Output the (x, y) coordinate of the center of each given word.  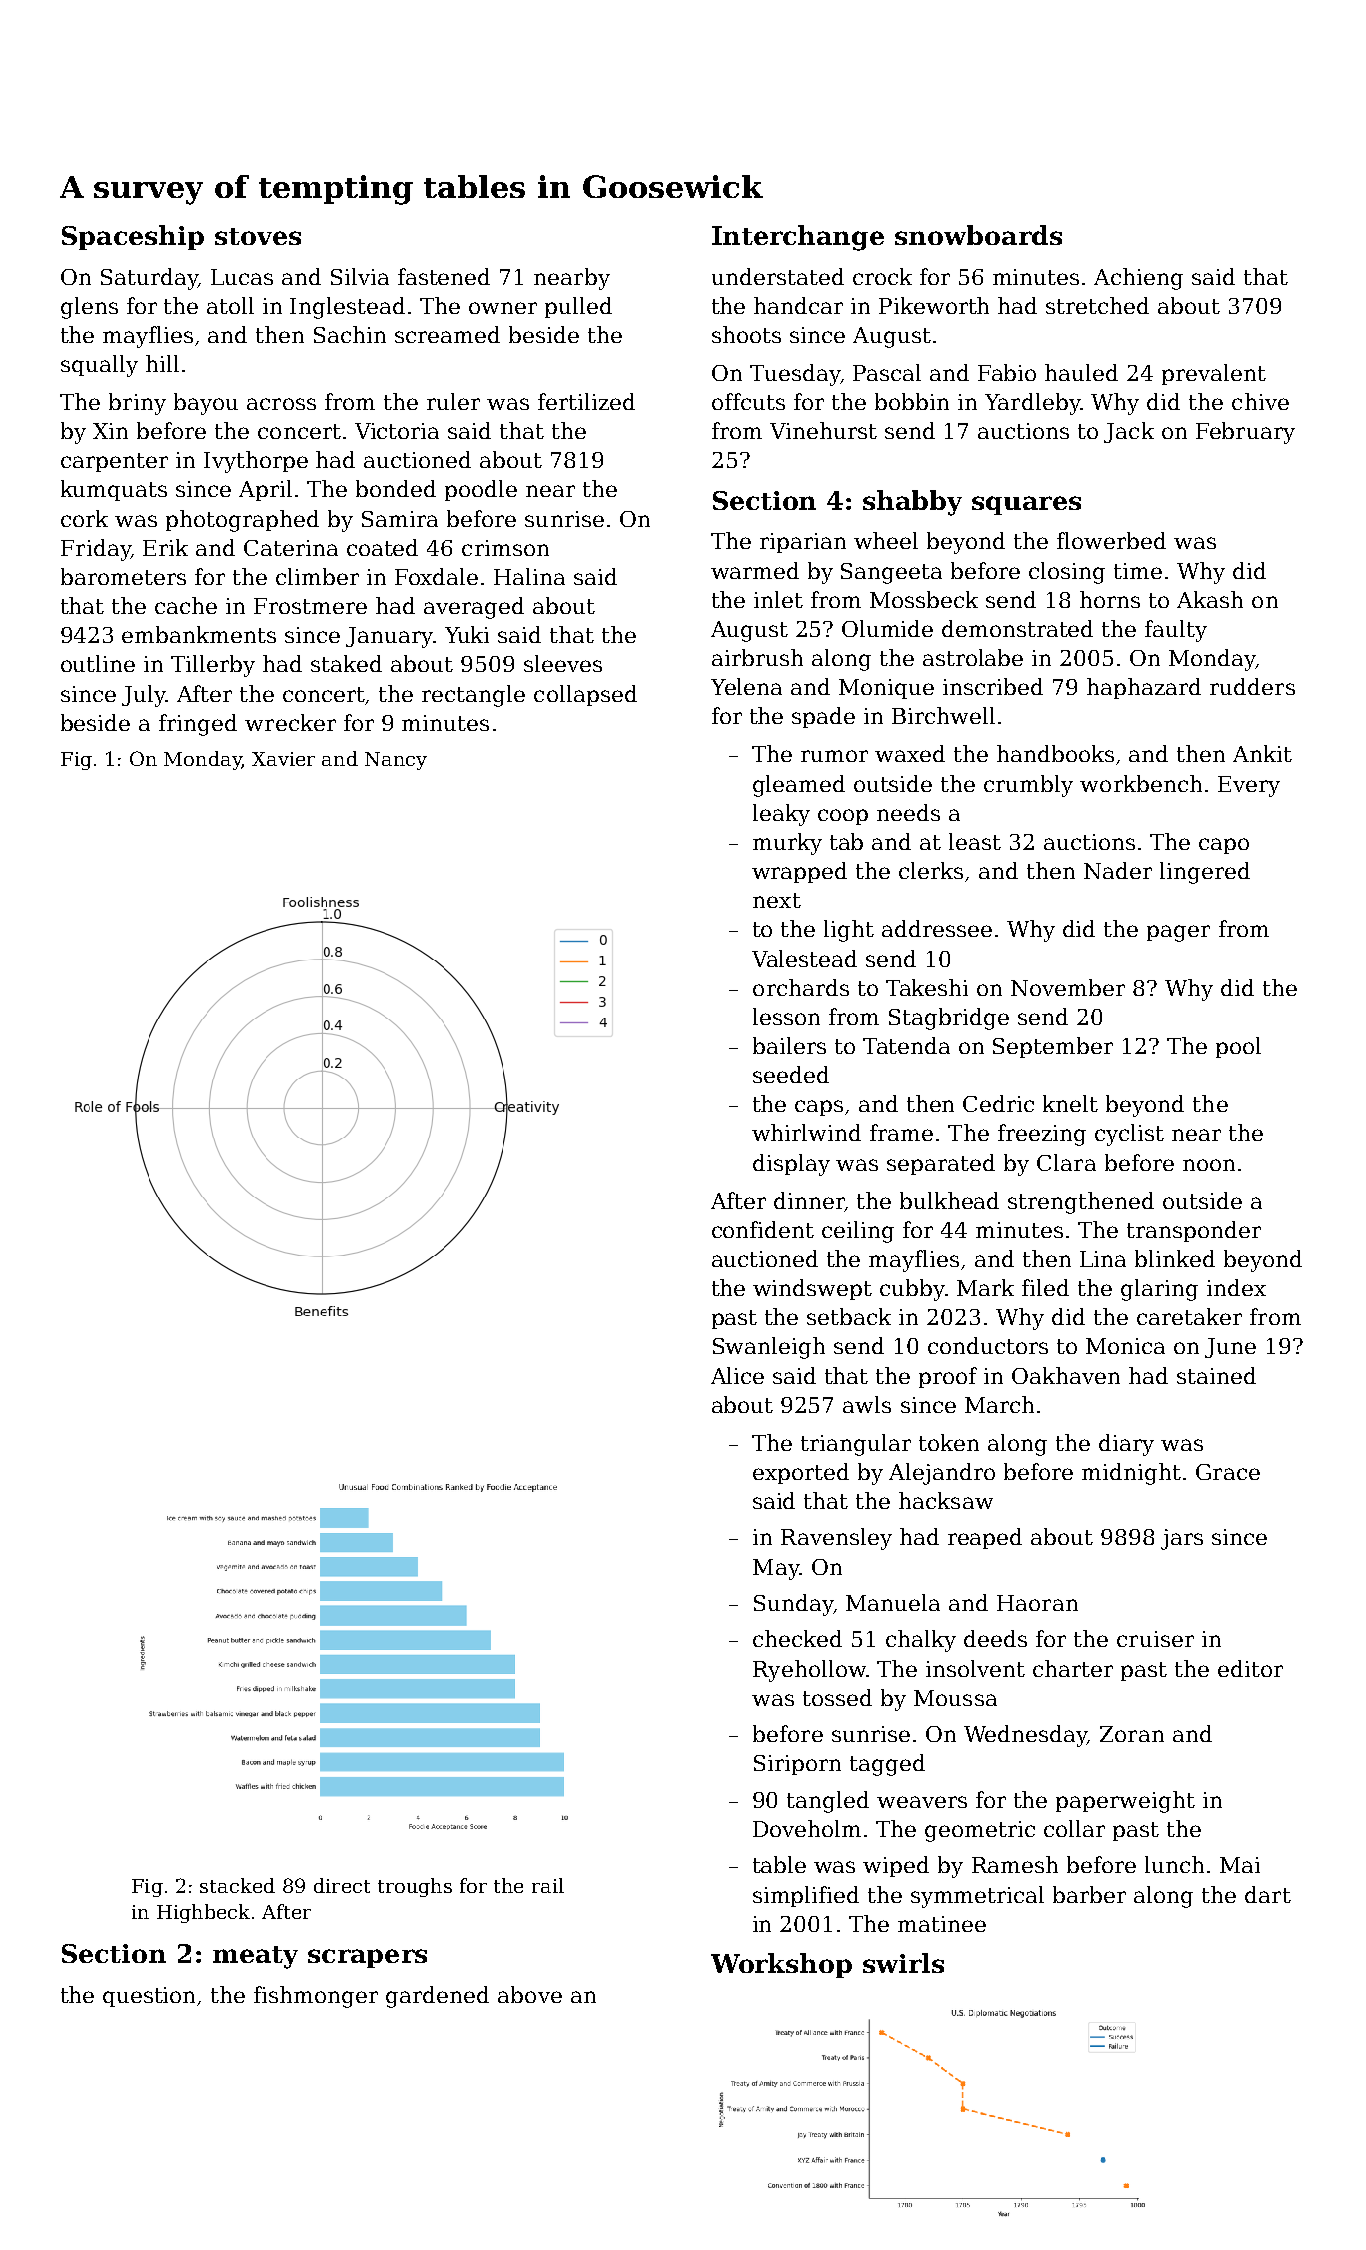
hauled (1081, 372)
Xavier (283, 759)
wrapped (799, 872)
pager (1178, 933)
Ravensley (836, 1539)
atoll (230, 305)
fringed (198, 725)
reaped (985, 1538)
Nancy (396, 761)
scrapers (367, 1958)
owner (503, 308)
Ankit (1262, 753)
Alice (737, 1375)
